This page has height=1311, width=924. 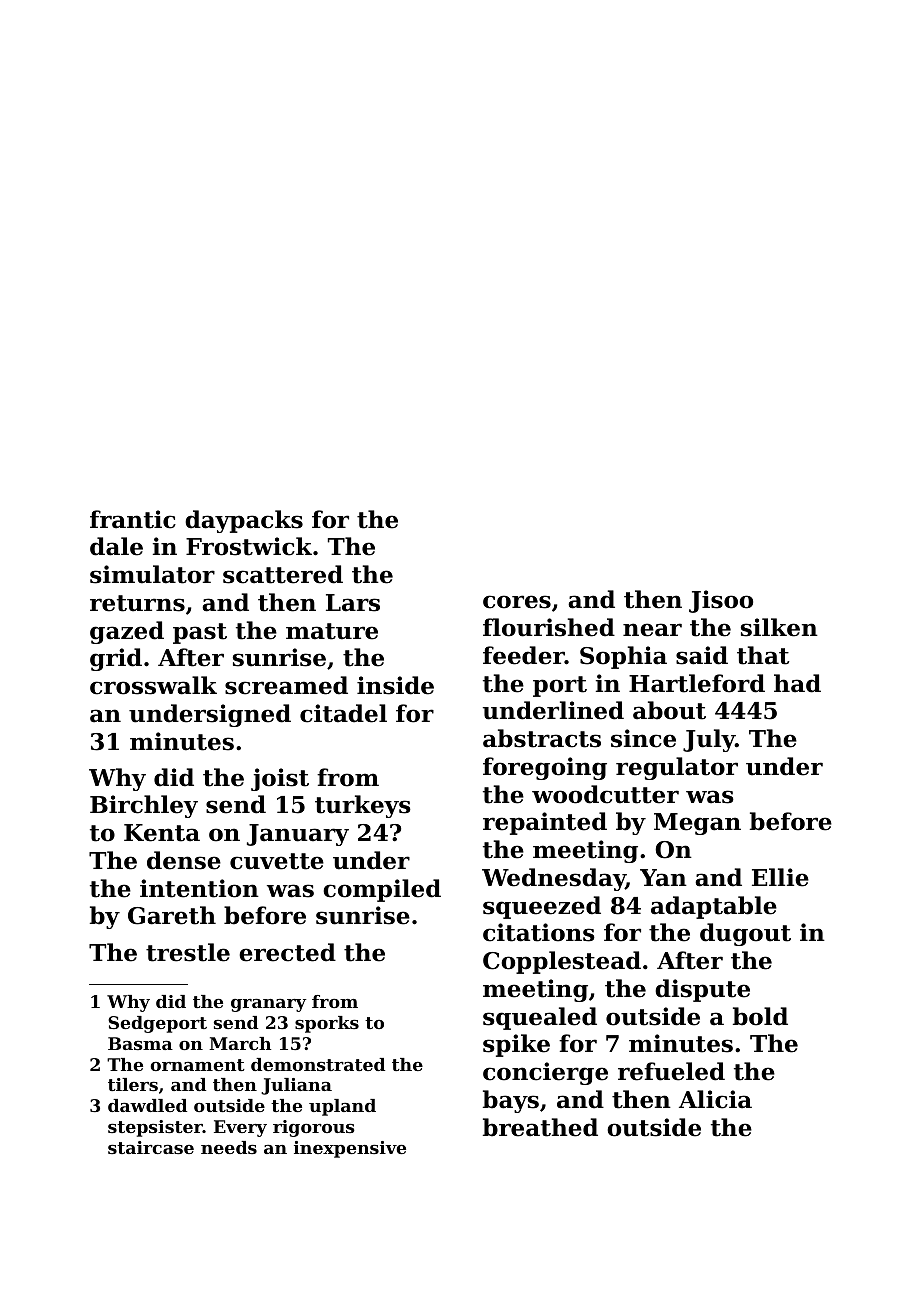 What do you see at coordinates (353, 603) in the page?
I see `Lars` at bounding box center [353, 603].
